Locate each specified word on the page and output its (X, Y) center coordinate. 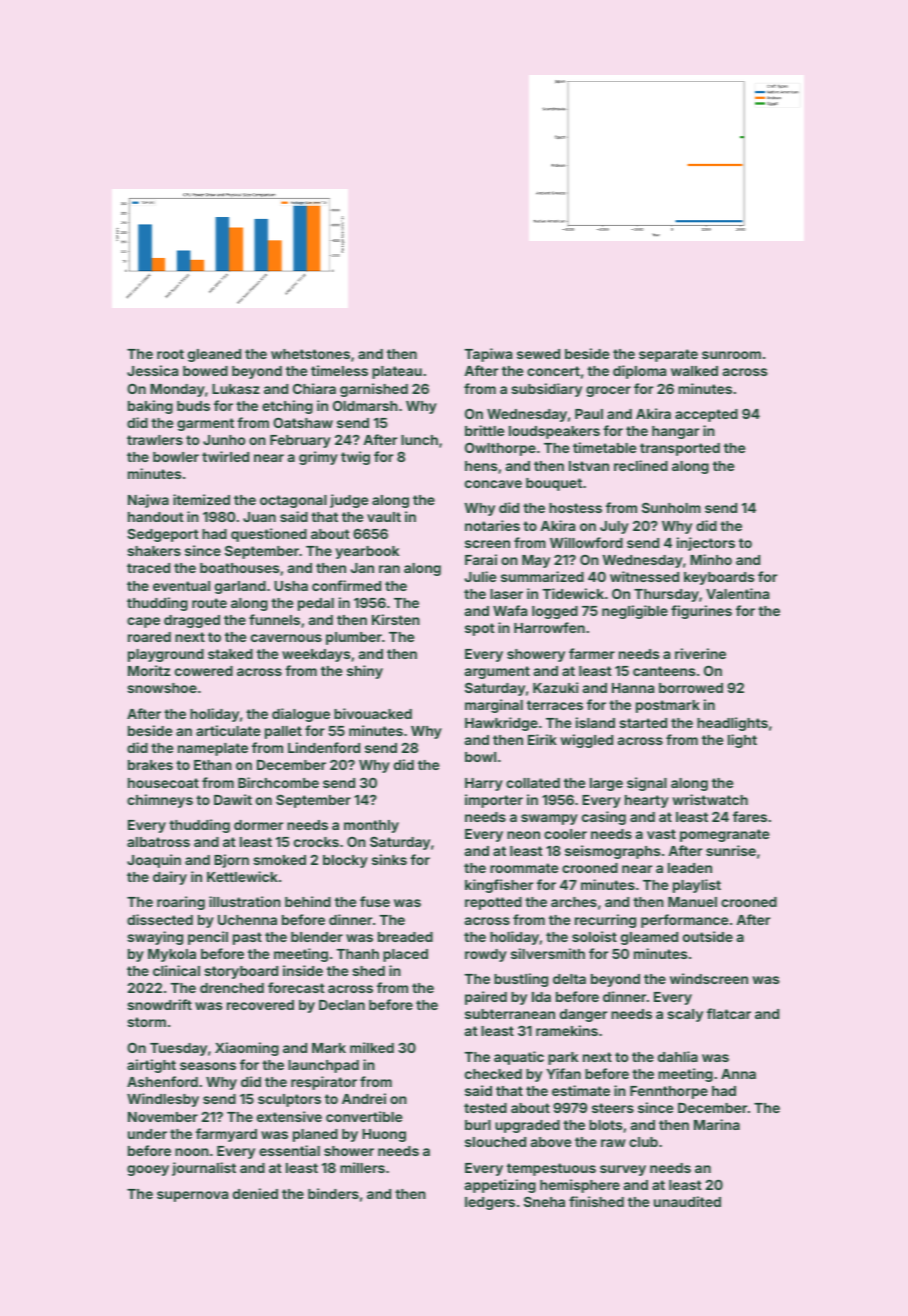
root (170, 354)
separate (668, 355)
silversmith (548, 953)
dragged (192, 621)
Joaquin (154, 861)
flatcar (729, 1013)
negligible (635, 612)
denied (255, 1193)
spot (480, 629)
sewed (538, 354)
